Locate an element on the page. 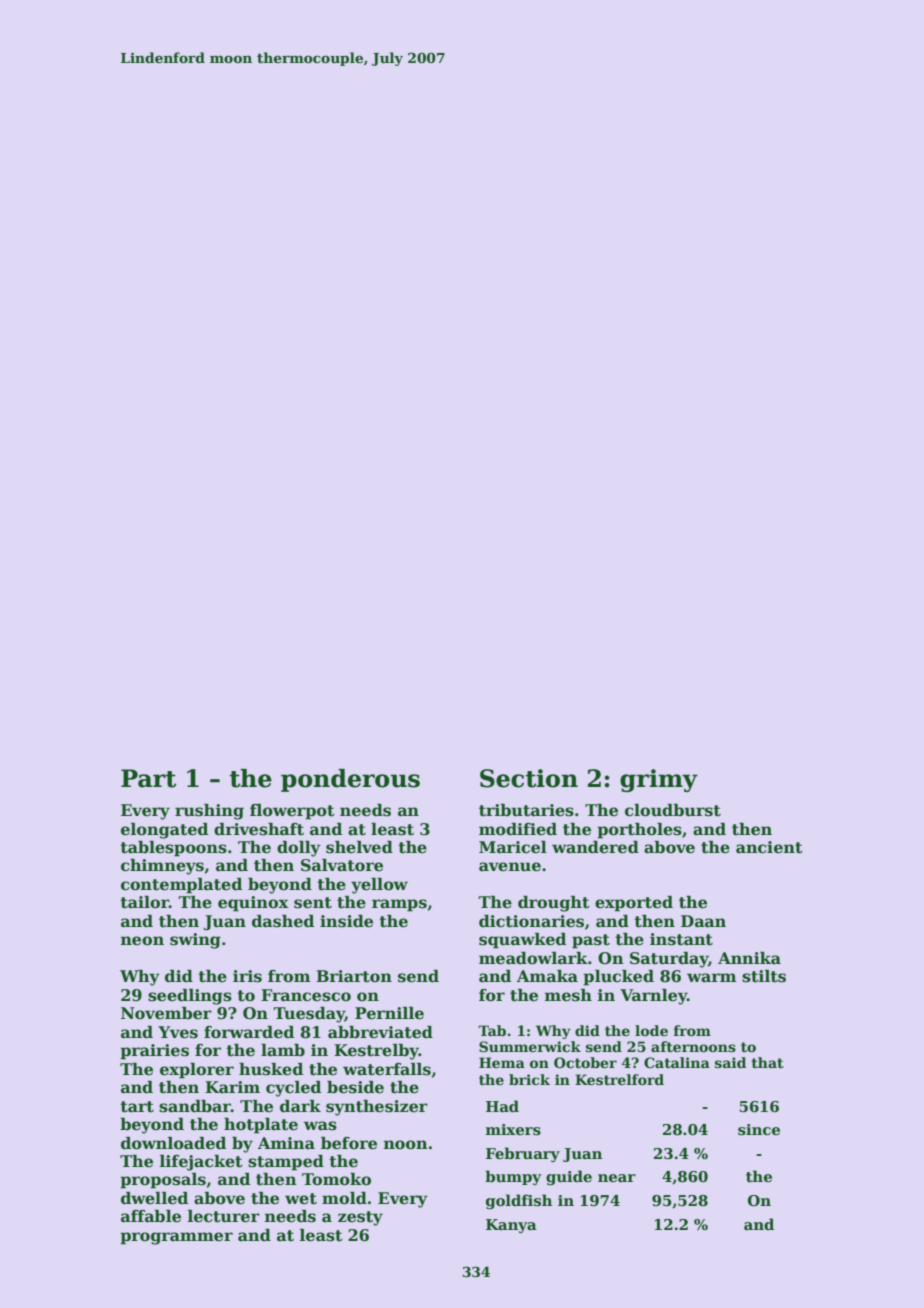  near is located at coordinates (617, 1178).
